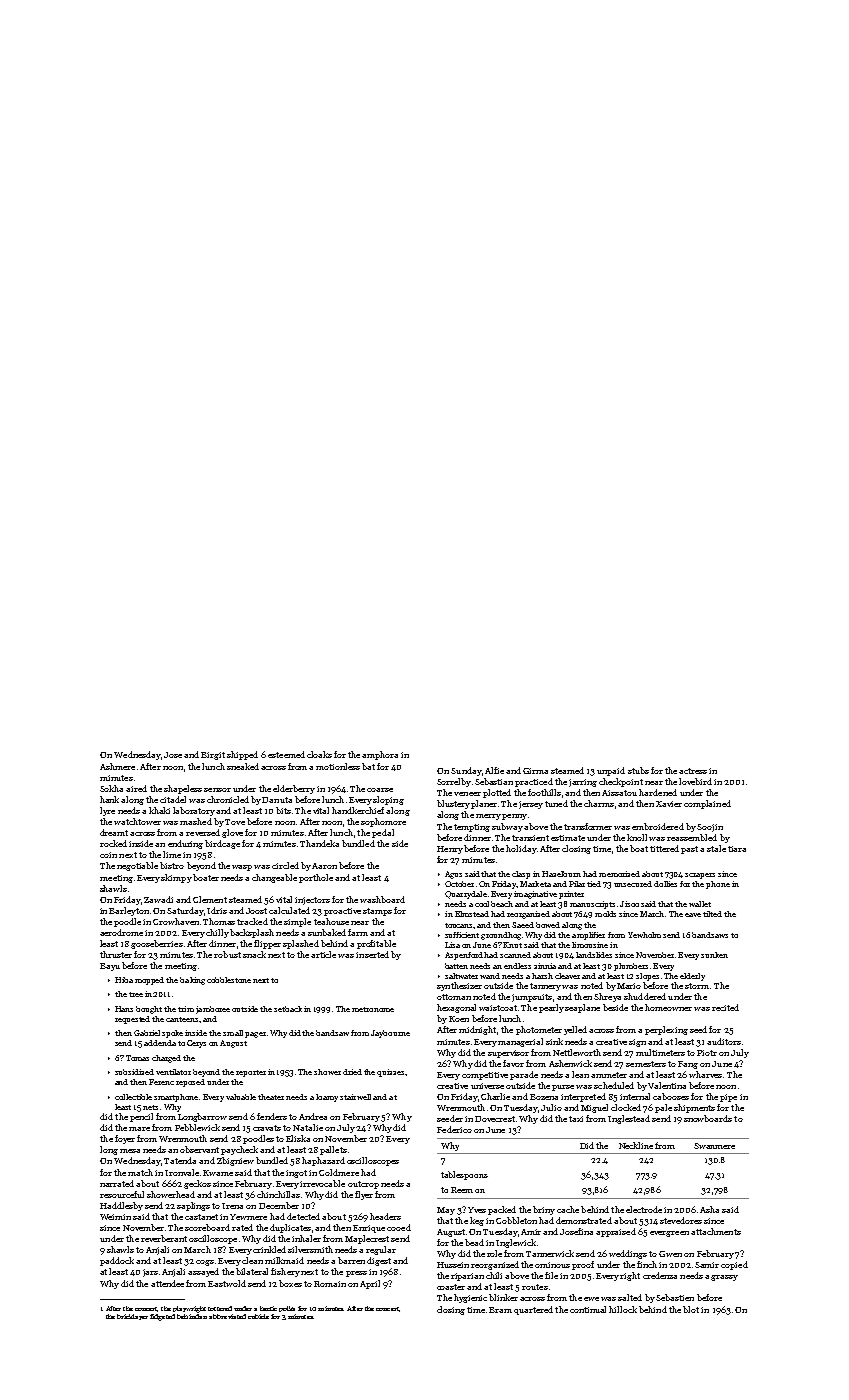 The image size is (849, 1400). Describe the element at coordinates (709, 1209) in the screenshot. I see `Asha` at that location.
